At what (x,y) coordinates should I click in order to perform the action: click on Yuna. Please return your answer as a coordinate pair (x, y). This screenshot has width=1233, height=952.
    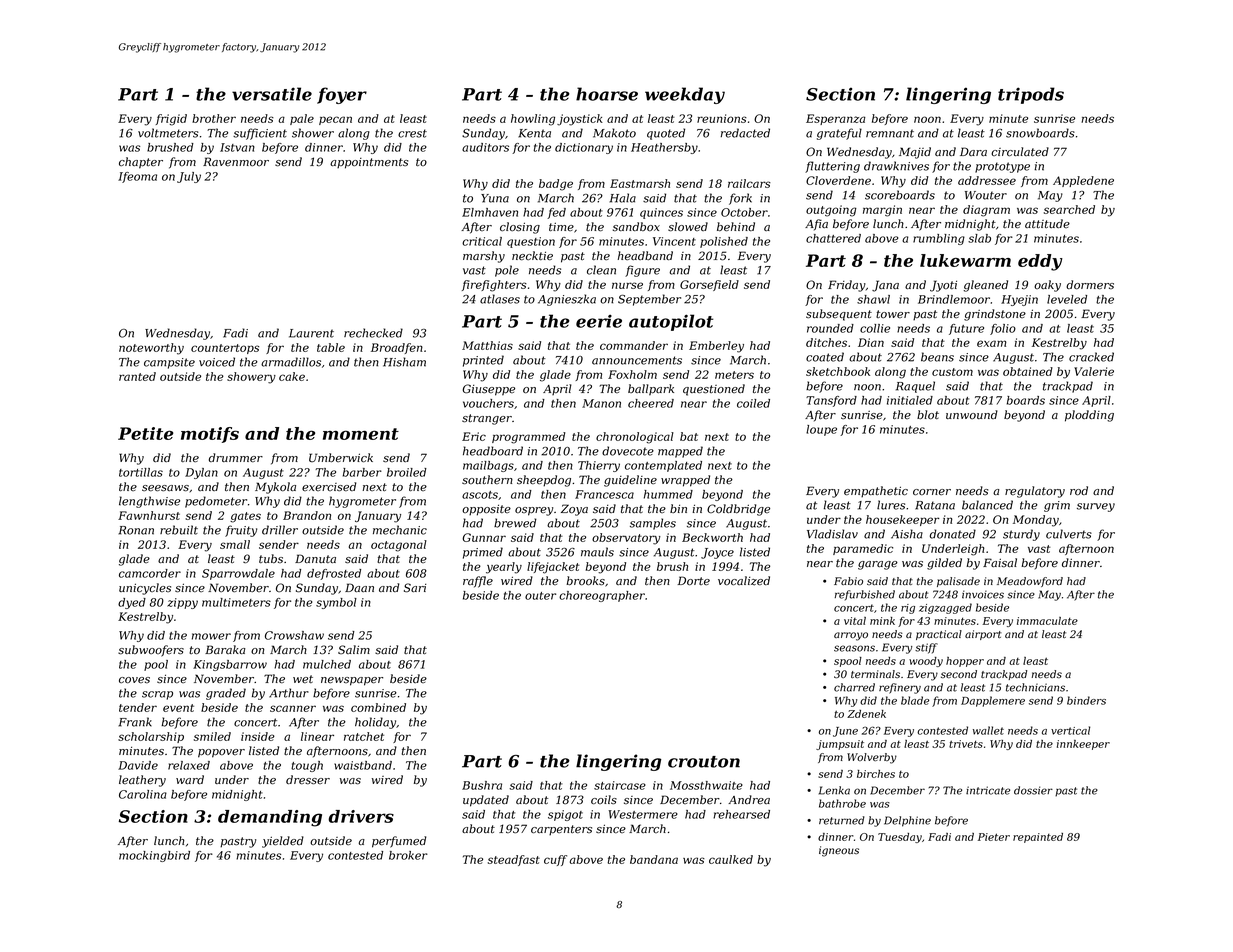
    Looking at the image, I should click on (495, 198).
